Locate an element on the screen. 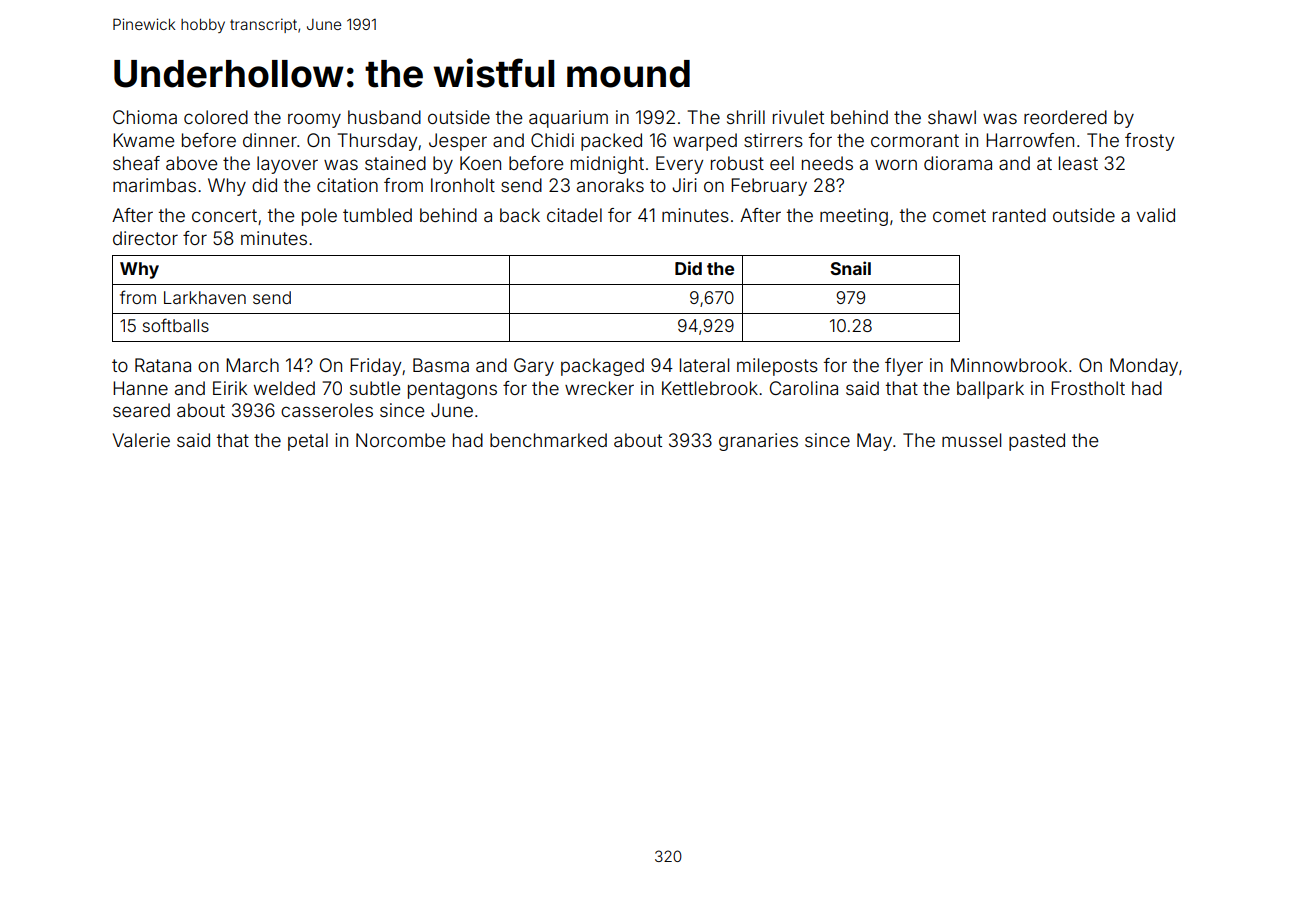  Valerie is located at coordinates (141, 440).
